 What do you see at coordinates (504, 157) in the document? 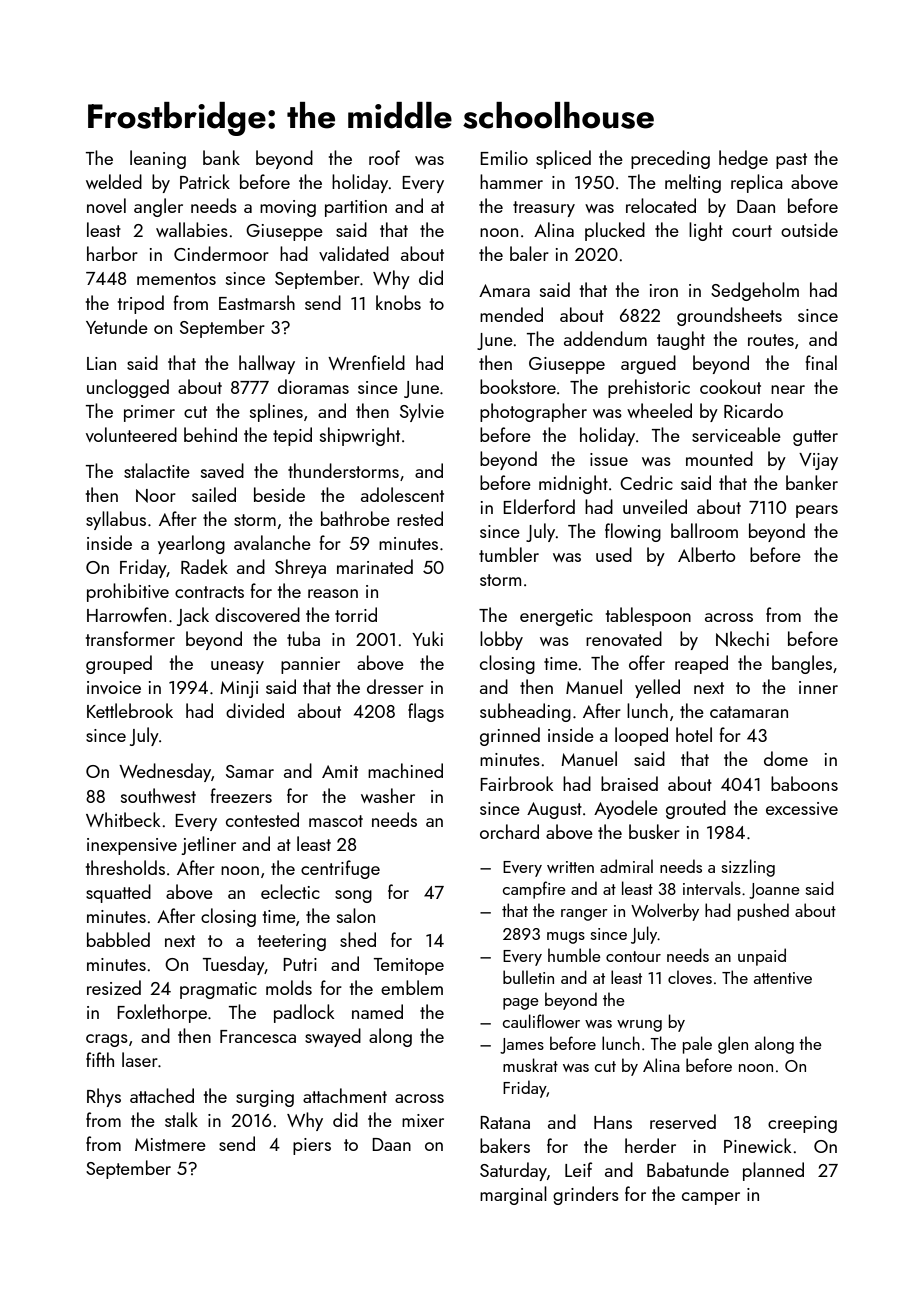
I see `Emilio` at bounding box center [504, 157].
